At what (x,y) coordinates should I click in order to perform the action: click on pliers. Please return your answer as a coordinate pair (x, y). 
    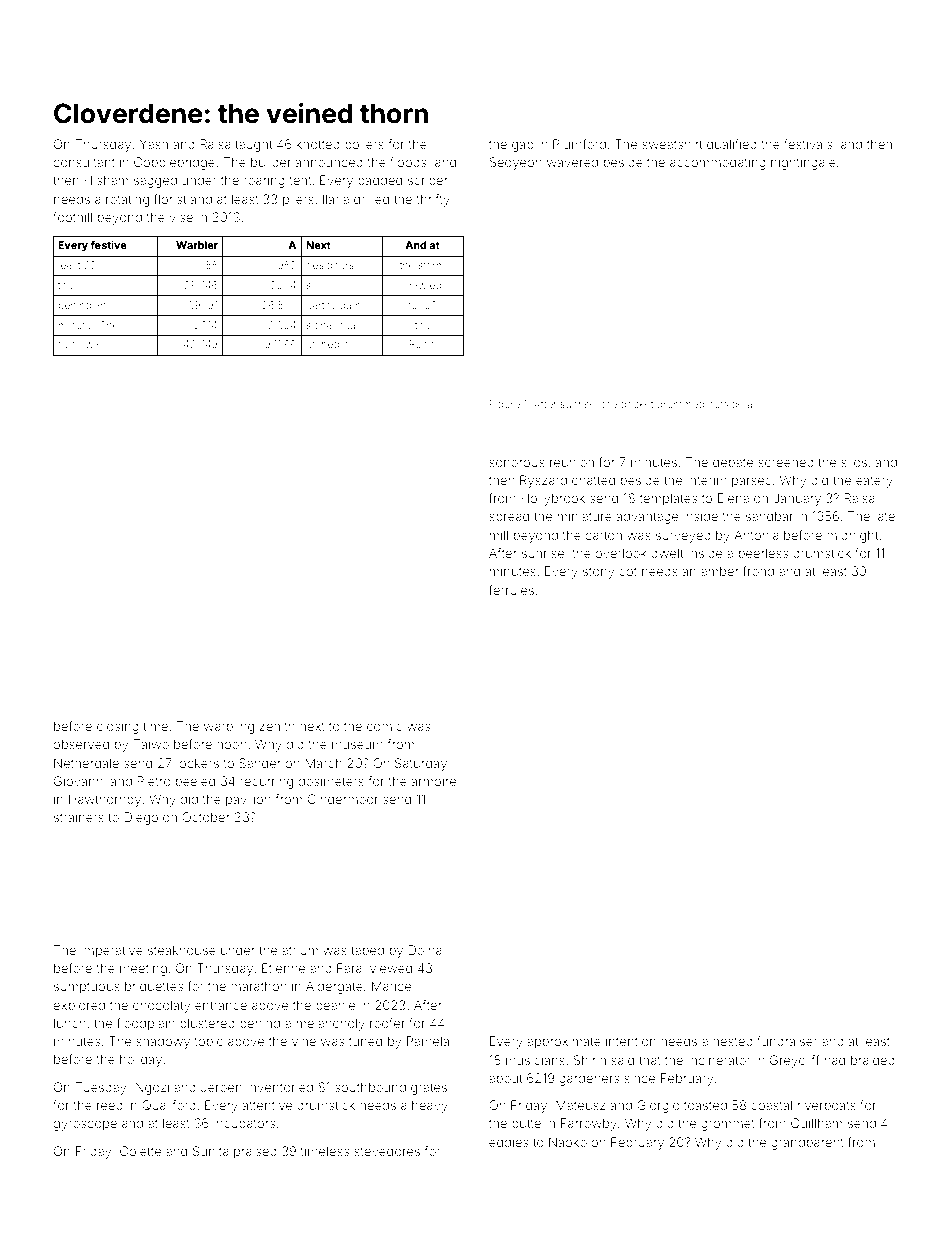
    Looking at the image, I should click on (298, 200).
